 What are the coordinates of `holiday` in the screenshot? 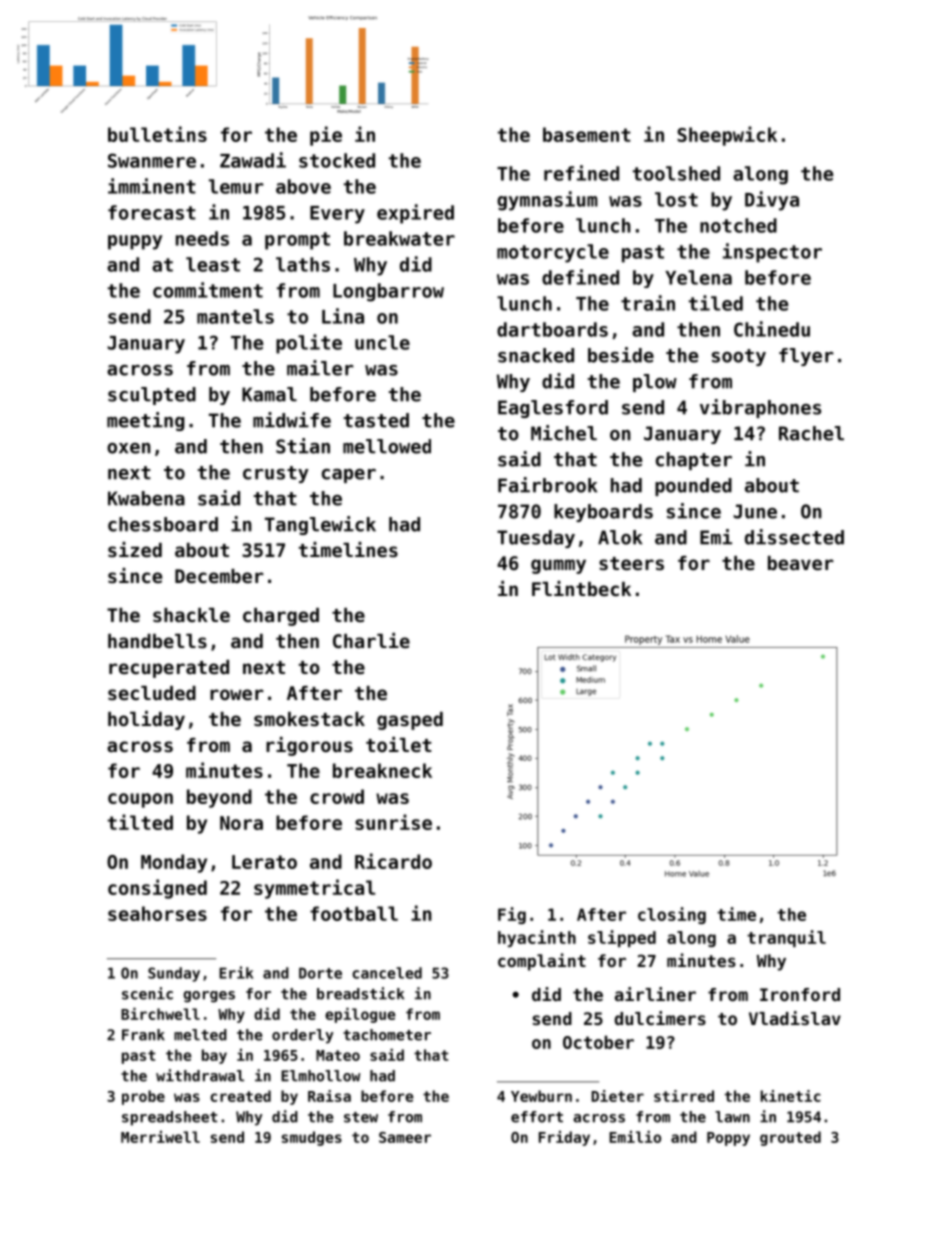 It's located at (146, 720).
